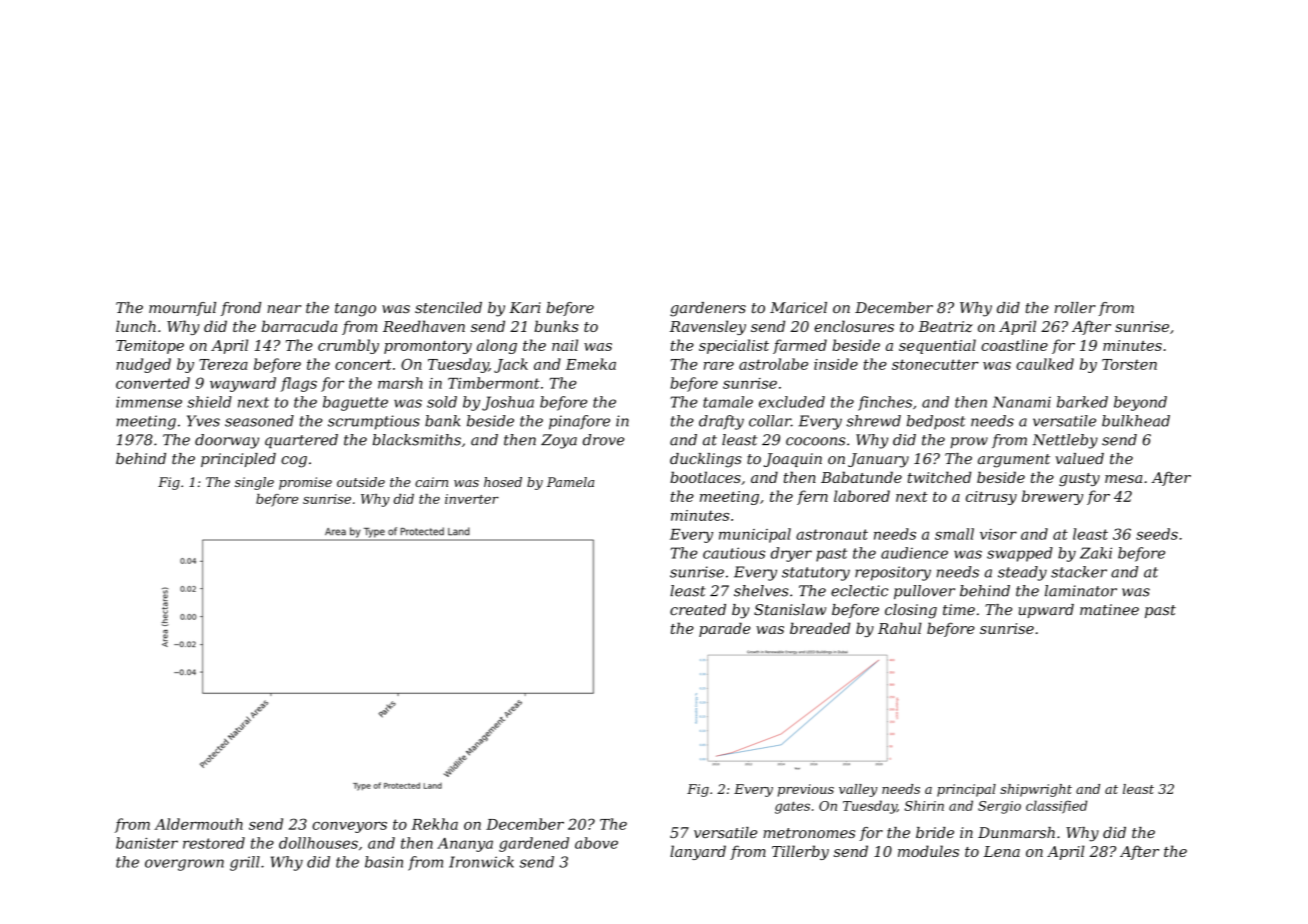  What do you see at coordinates (900, 628) in the document?
I see `Rahul` at bounding box center [900, 628].
